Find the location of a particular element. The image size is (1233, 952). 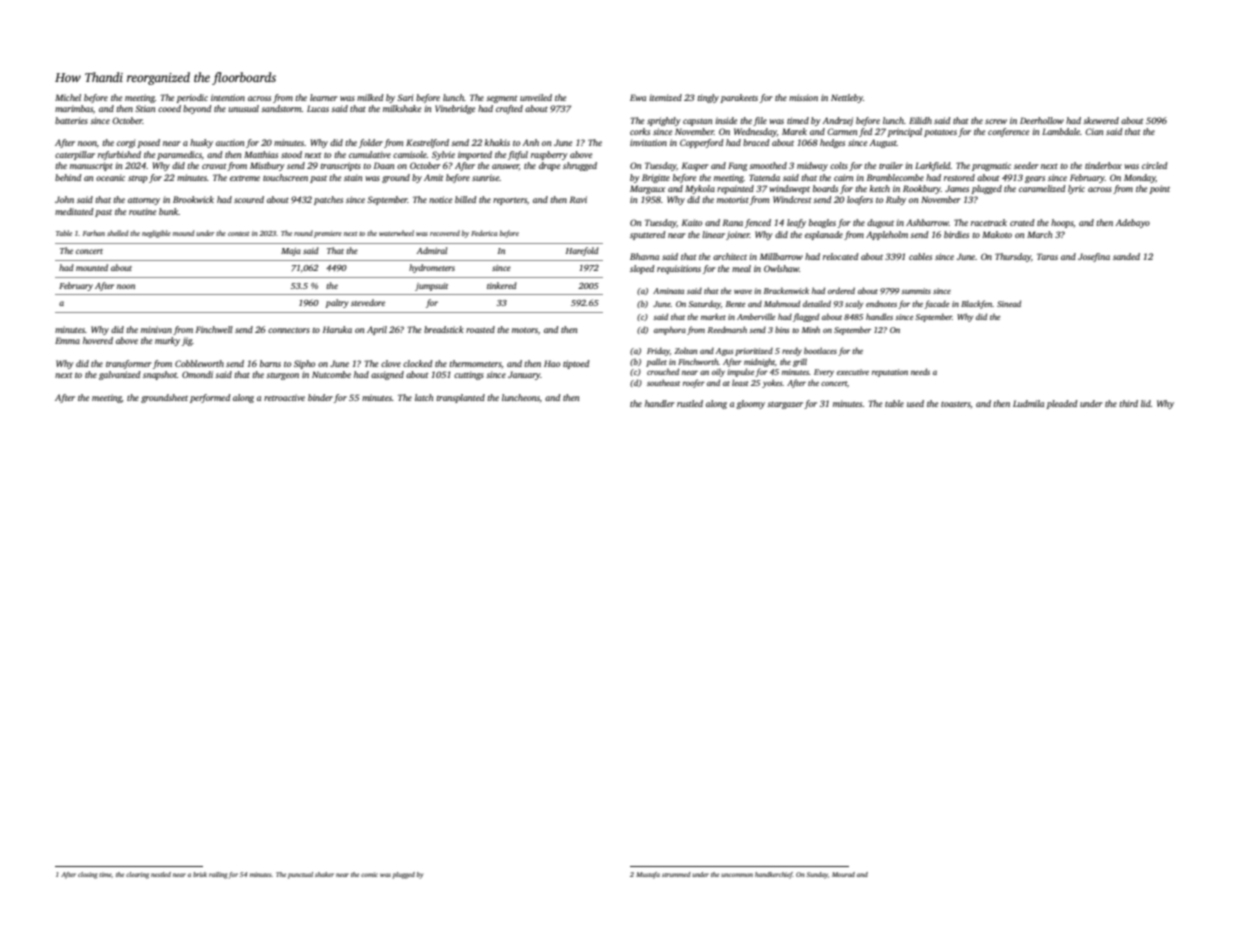

third is located at coordinates (1128, 403).
